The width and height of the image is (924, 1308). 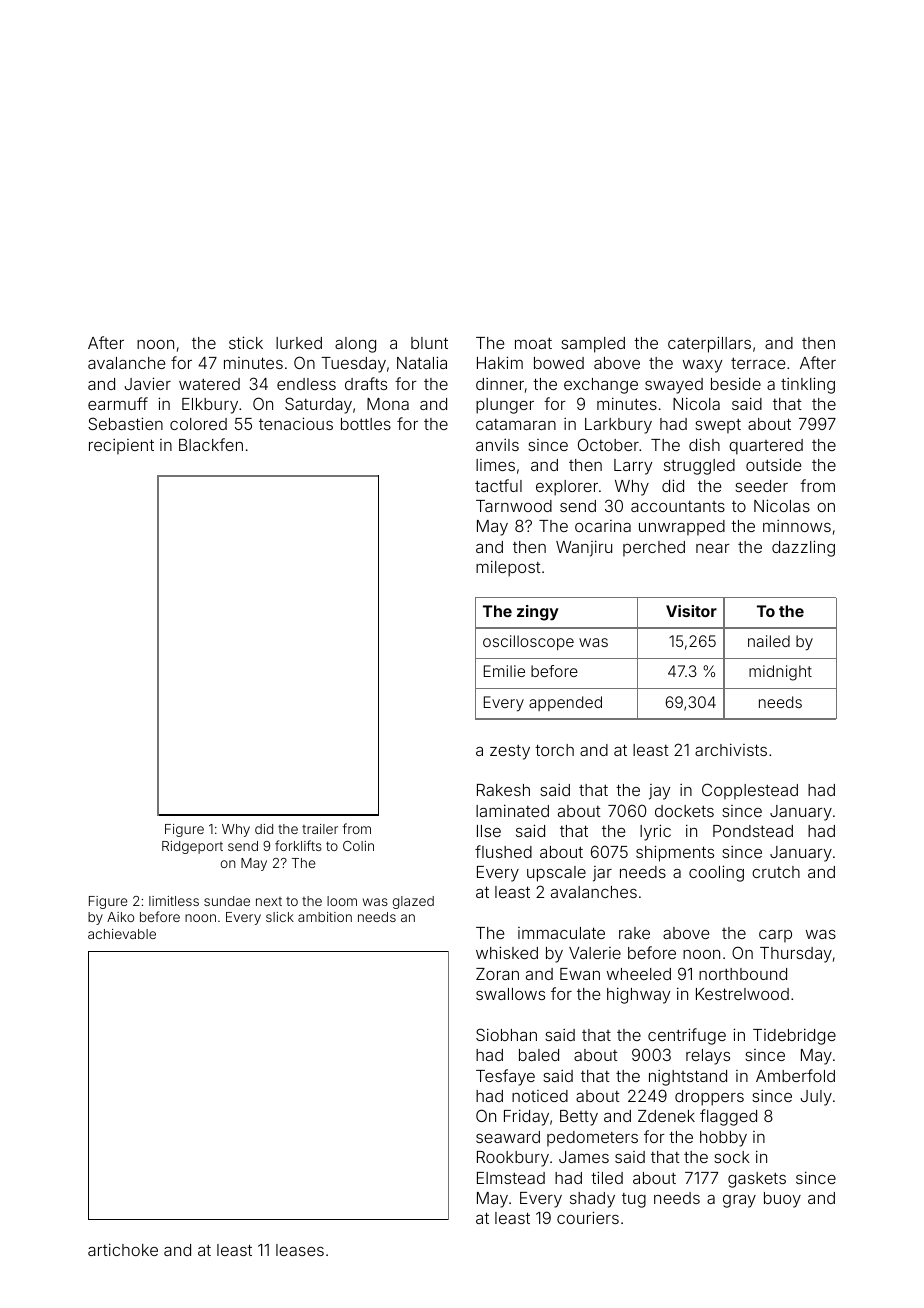 I want to click on Visitor, so click(x=691, y=611).
